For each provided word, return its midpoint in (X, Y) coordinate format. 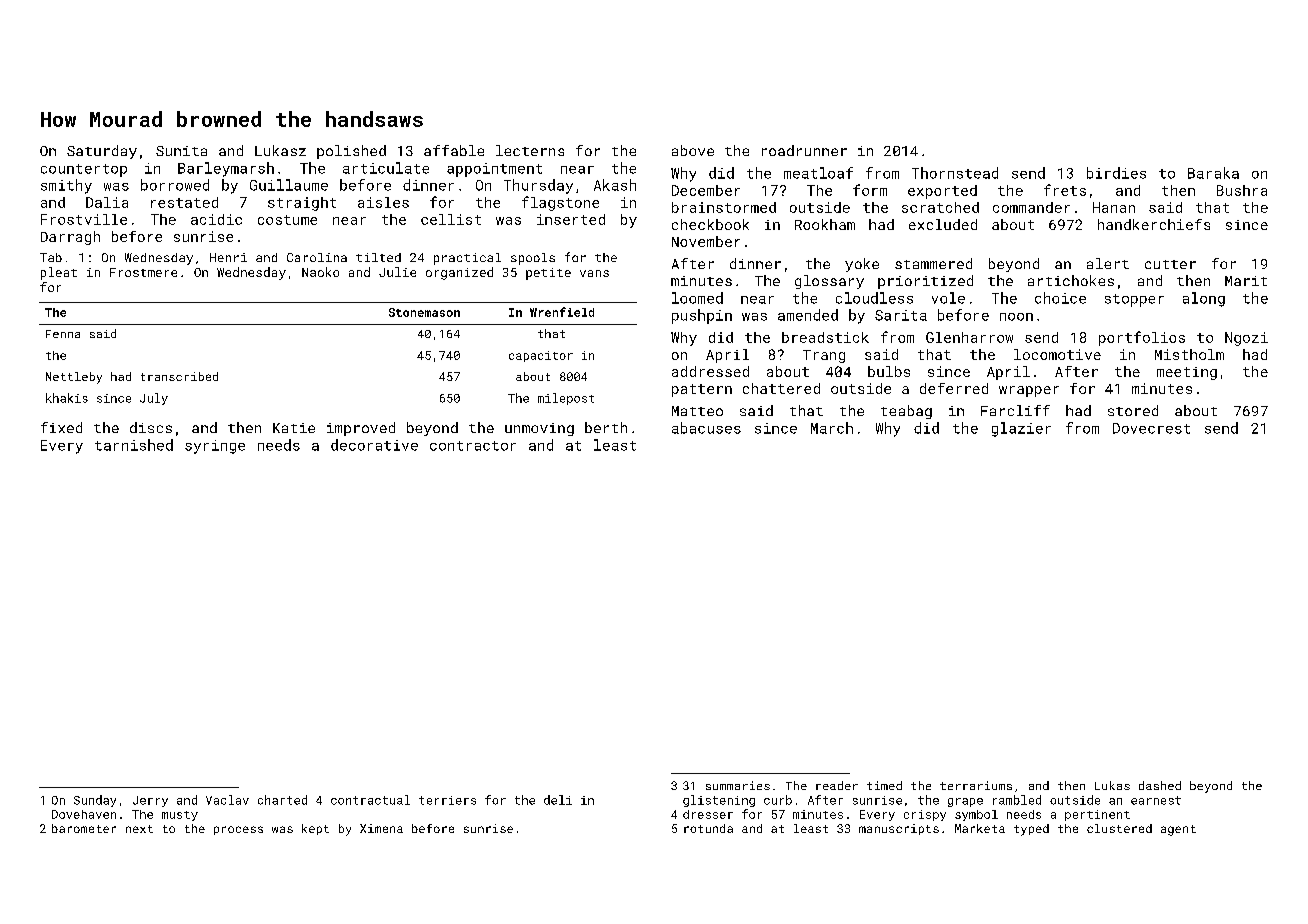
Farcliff (1015, 410)
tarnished (134, 445)
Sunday (95, 801)
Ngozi (1246, 339)
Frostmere (143, 272)
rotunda (708, 828)
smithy (66, 186)
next (139, 829)
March (832, 428)
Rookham (825, 224)
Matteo (697, 411)
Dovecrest (1151, 428)
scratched (940, 207)
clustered (1119, 828)
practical (467, 259)
